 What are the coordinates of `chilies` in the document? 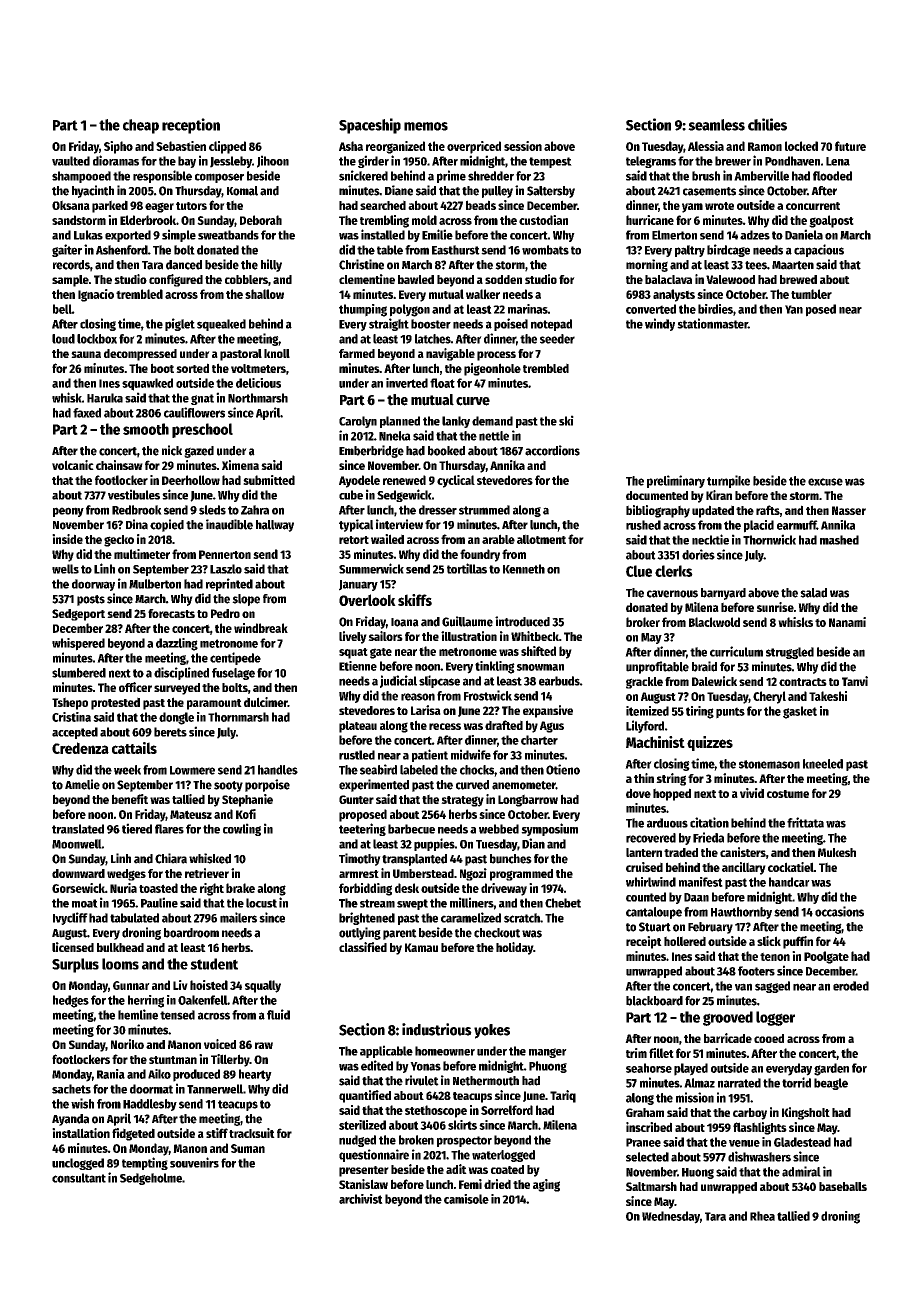 It's located at (767, 124).
